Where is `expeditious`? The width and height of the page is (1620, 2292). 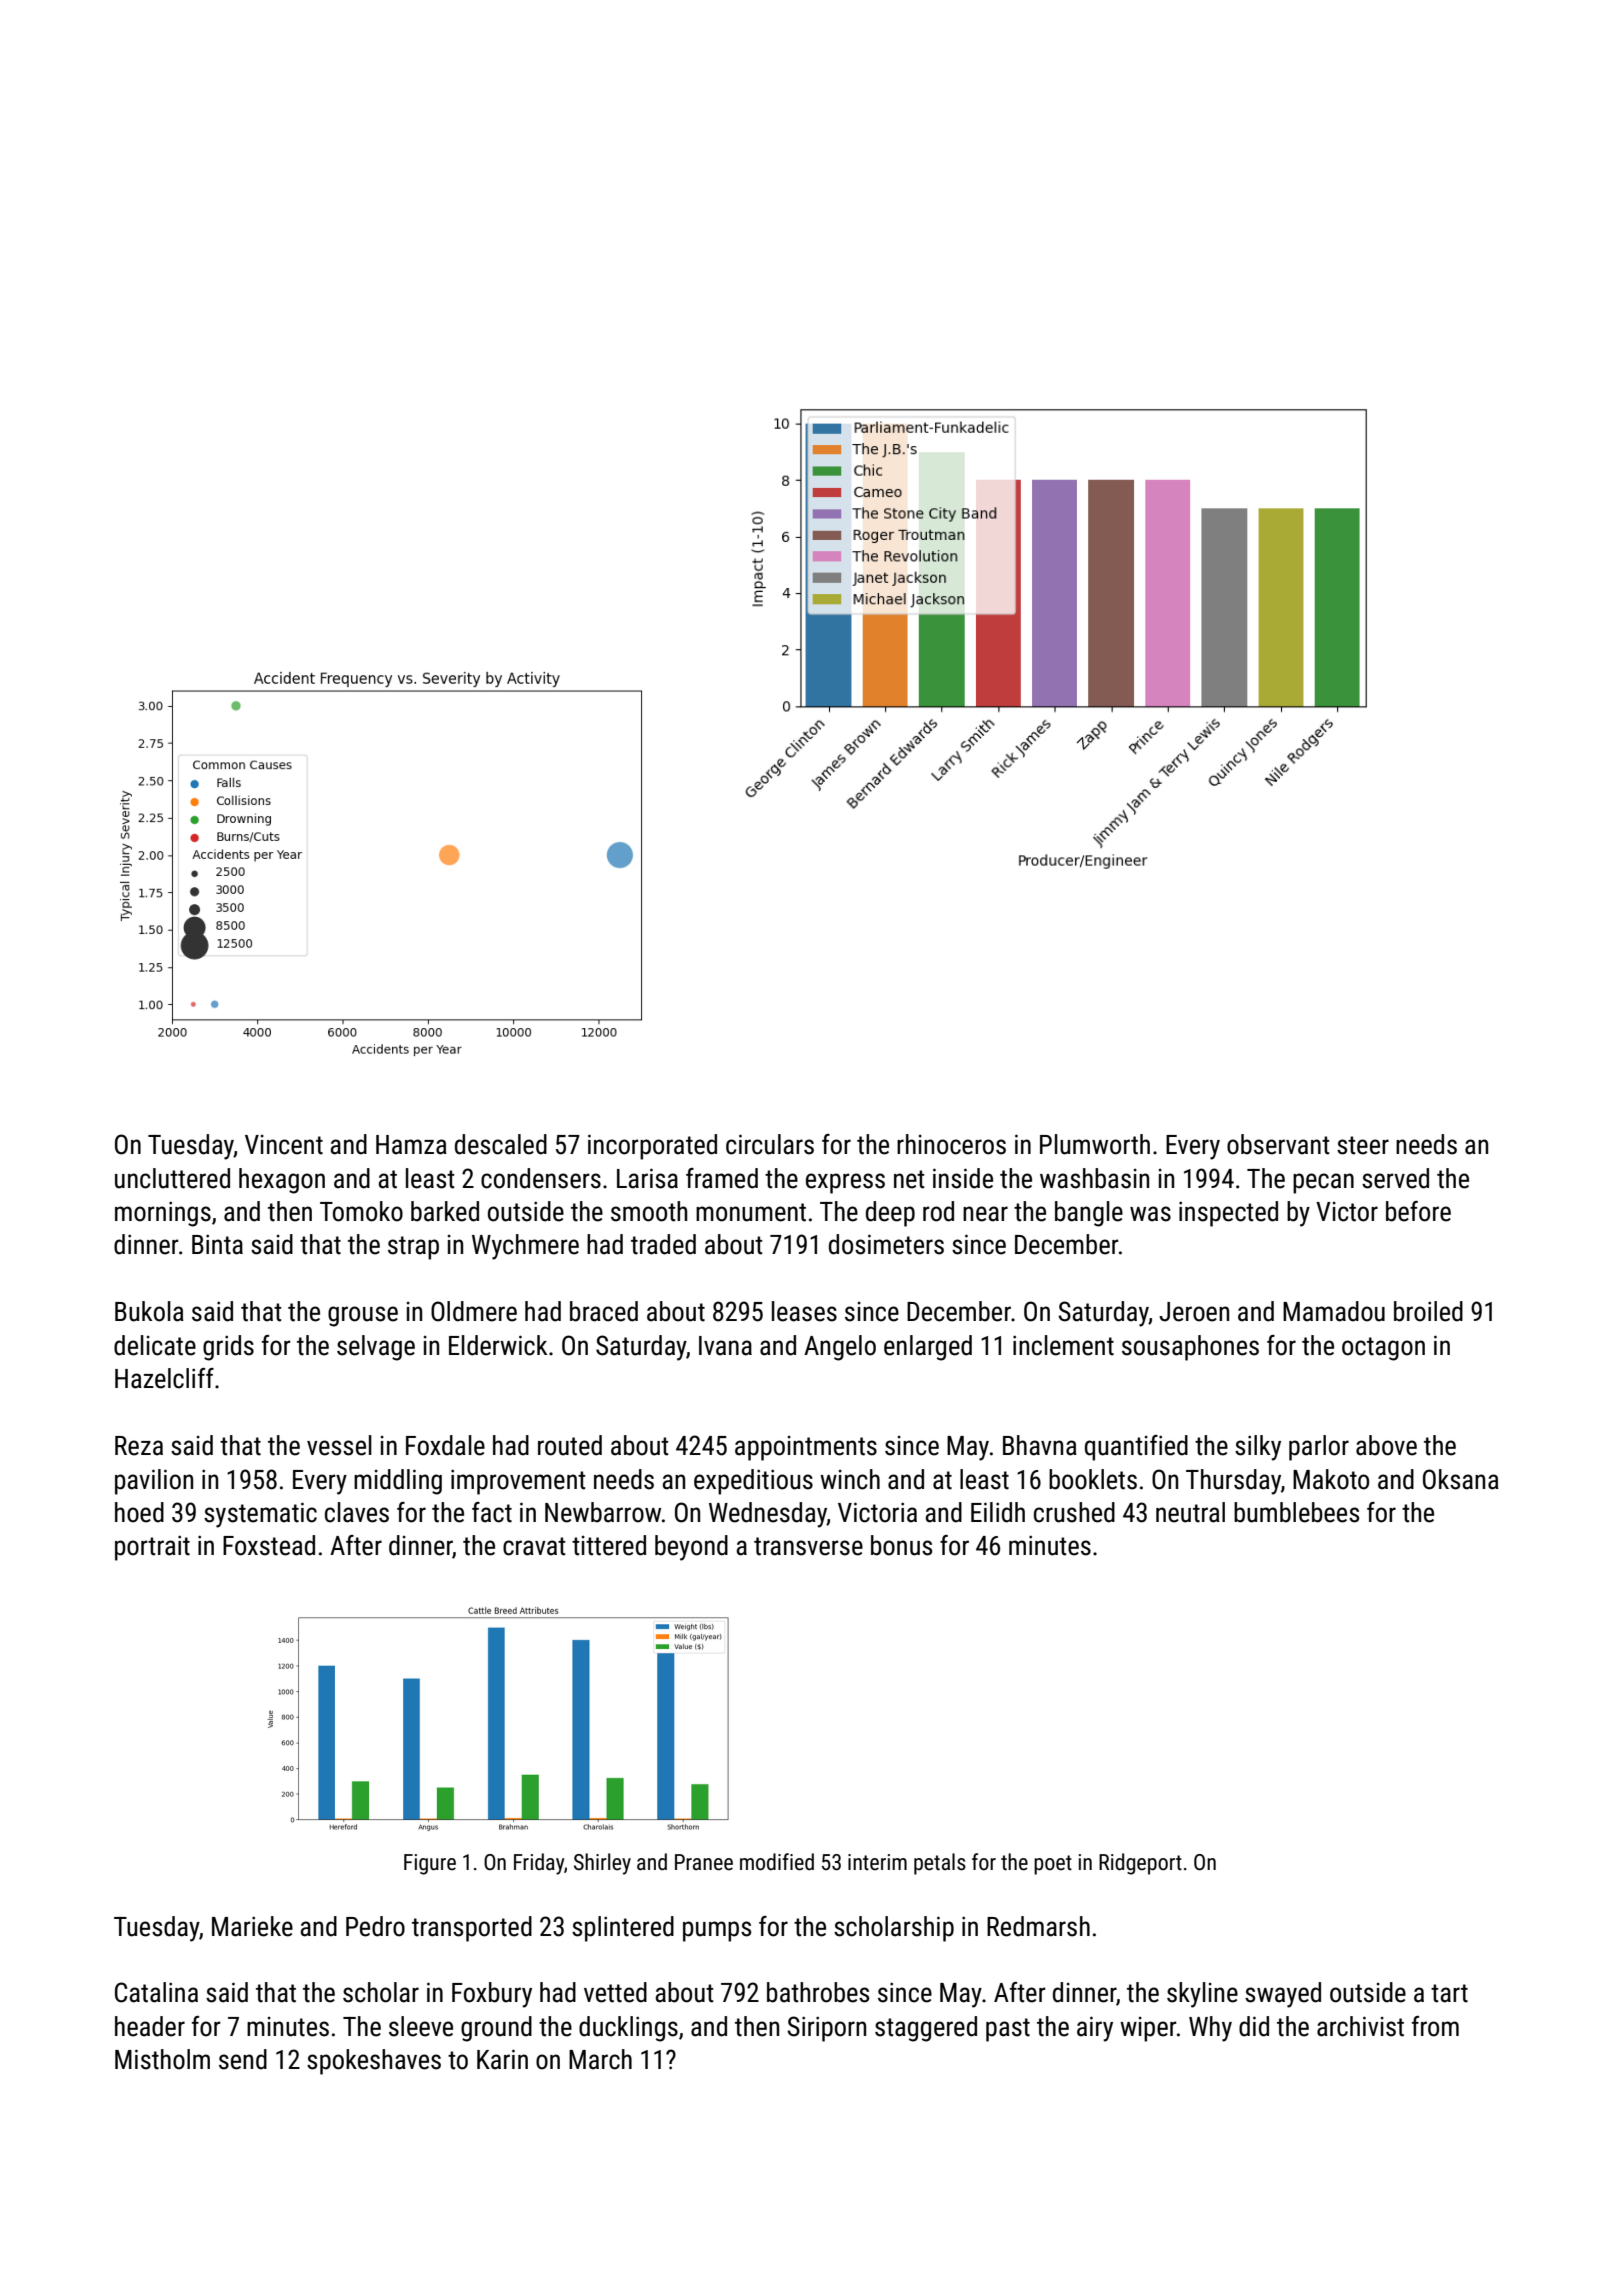 expeditious is located at coordinates (753, 1482).
